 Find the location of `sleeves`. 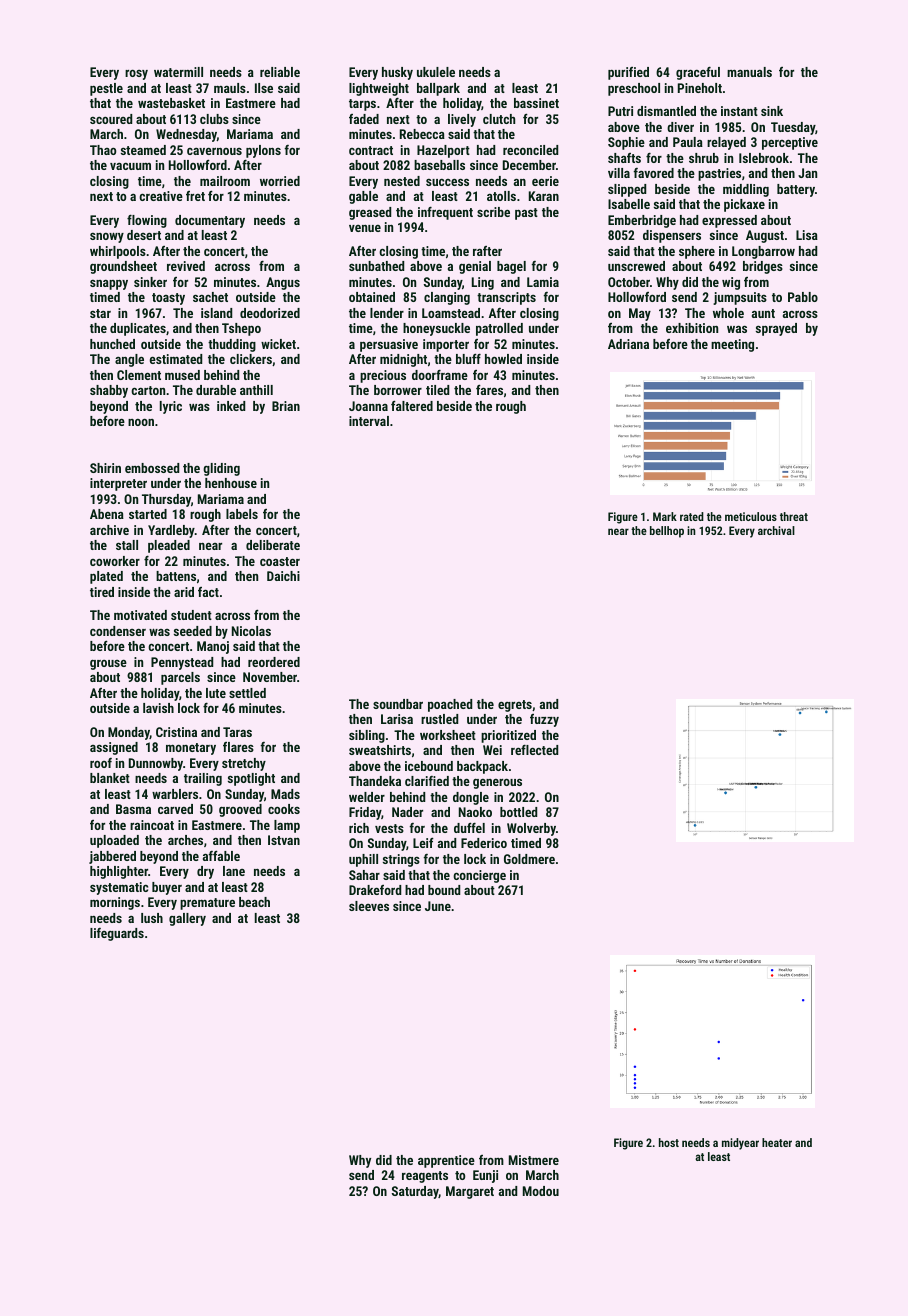

sleeves is located at coordinates (369, 906).
